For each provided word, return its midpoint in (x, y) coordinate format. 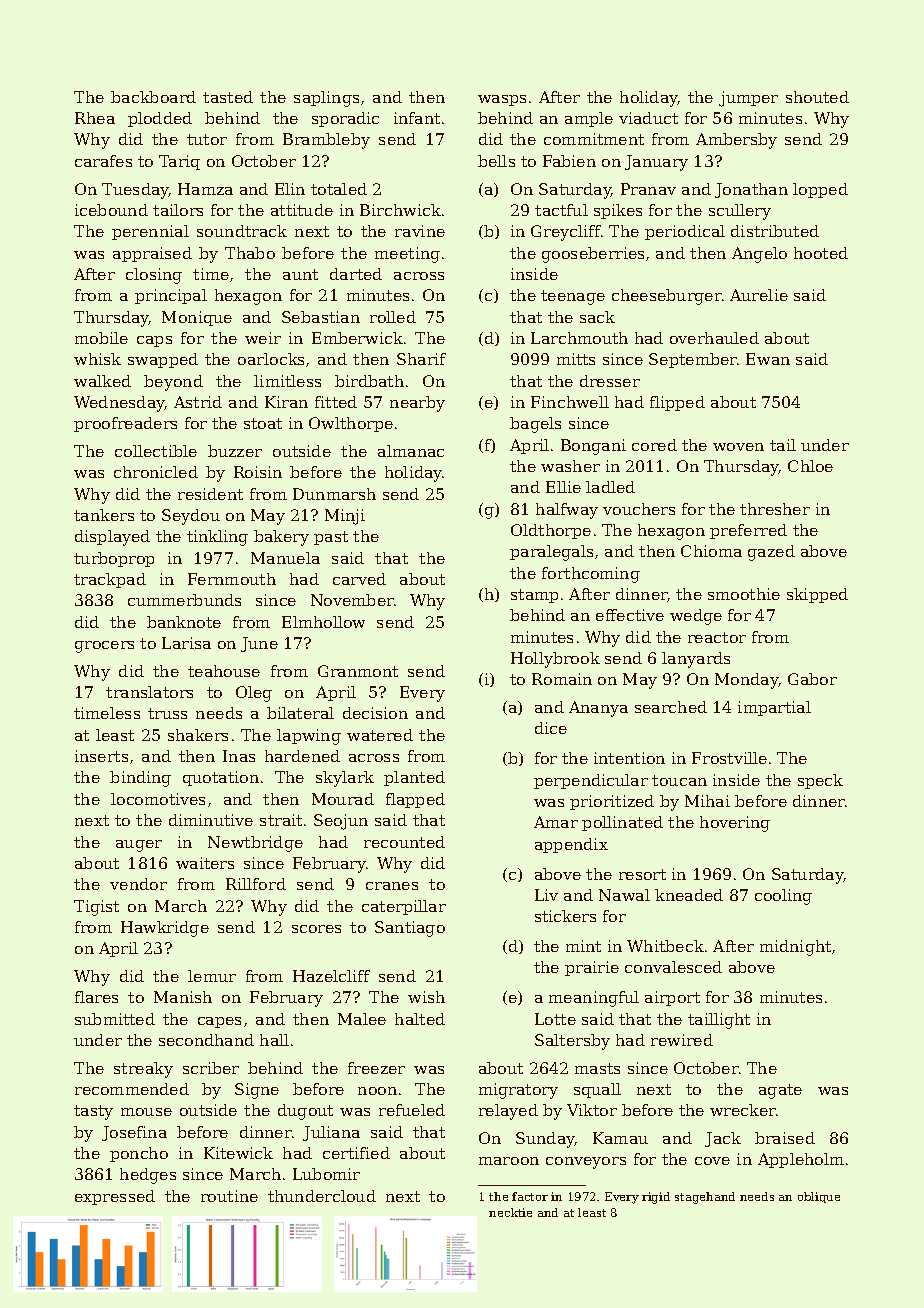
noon (377, 1091)
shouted (817, 97)
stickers (565, 916)
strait (281, 820)
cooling (783, 897)
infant (417, 118)
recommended (132, 1089)
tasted (228, 97)
